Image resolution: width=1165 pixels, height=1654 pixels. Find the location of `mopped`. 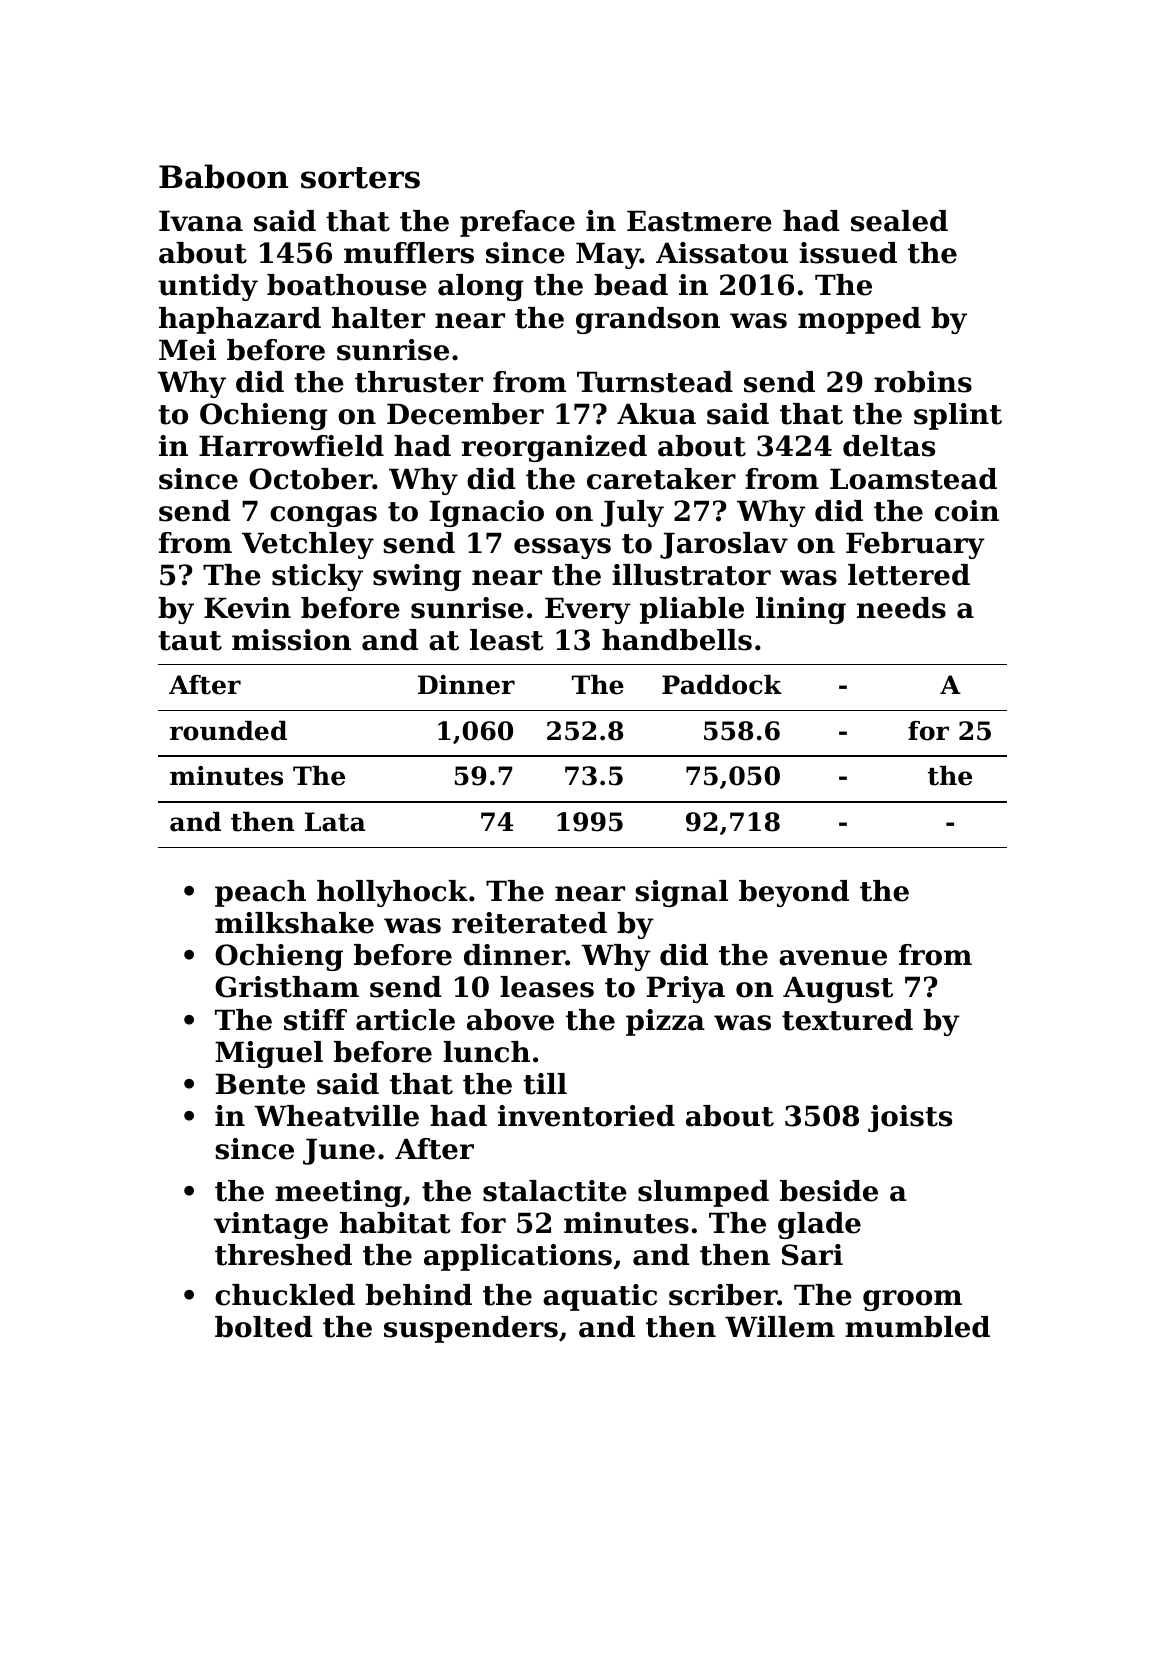

mopped is located at coordinates (859, 320).
